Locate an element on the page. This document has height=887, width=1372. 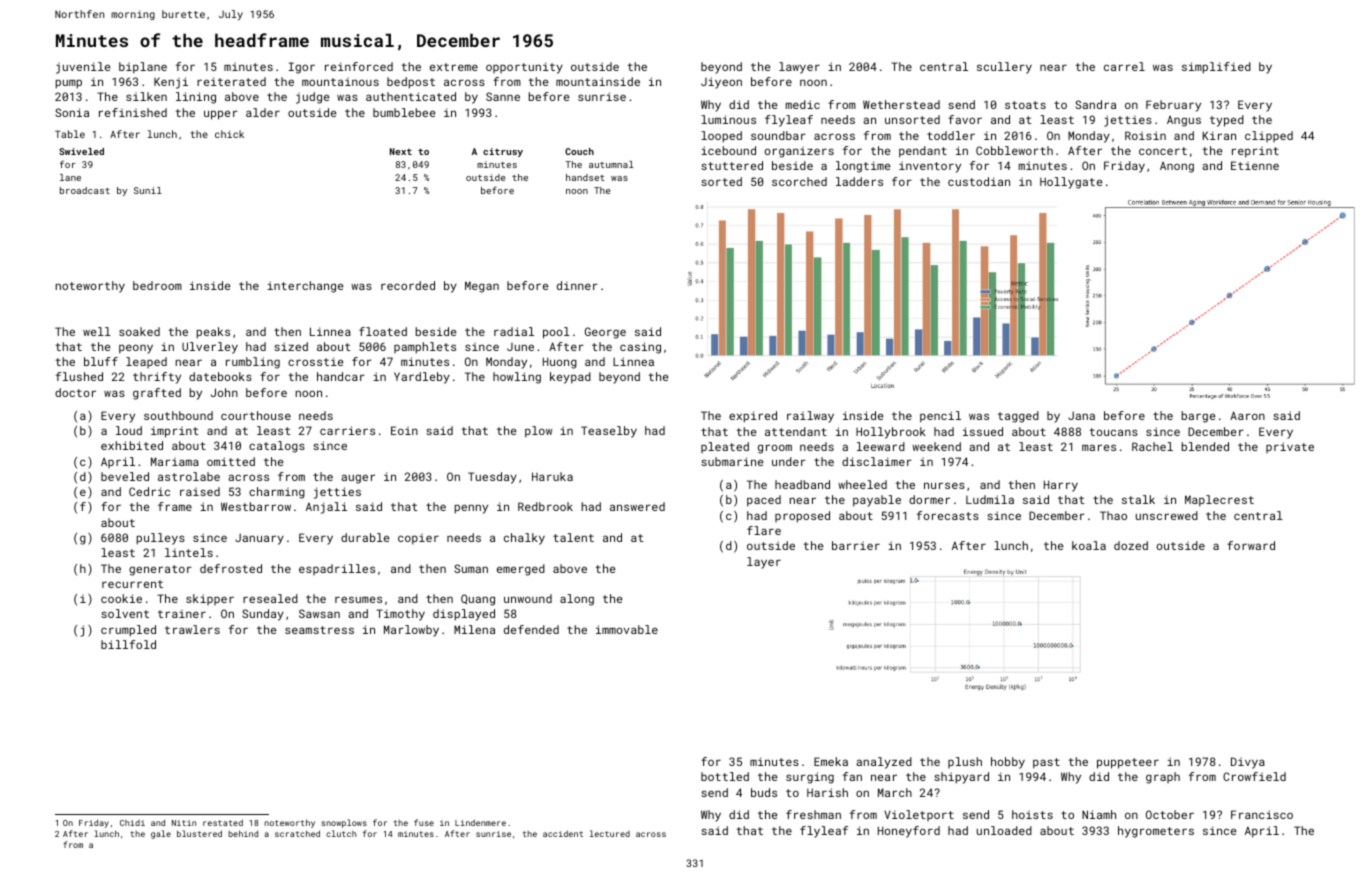
stuttered is located at coordinates (732, 165).
